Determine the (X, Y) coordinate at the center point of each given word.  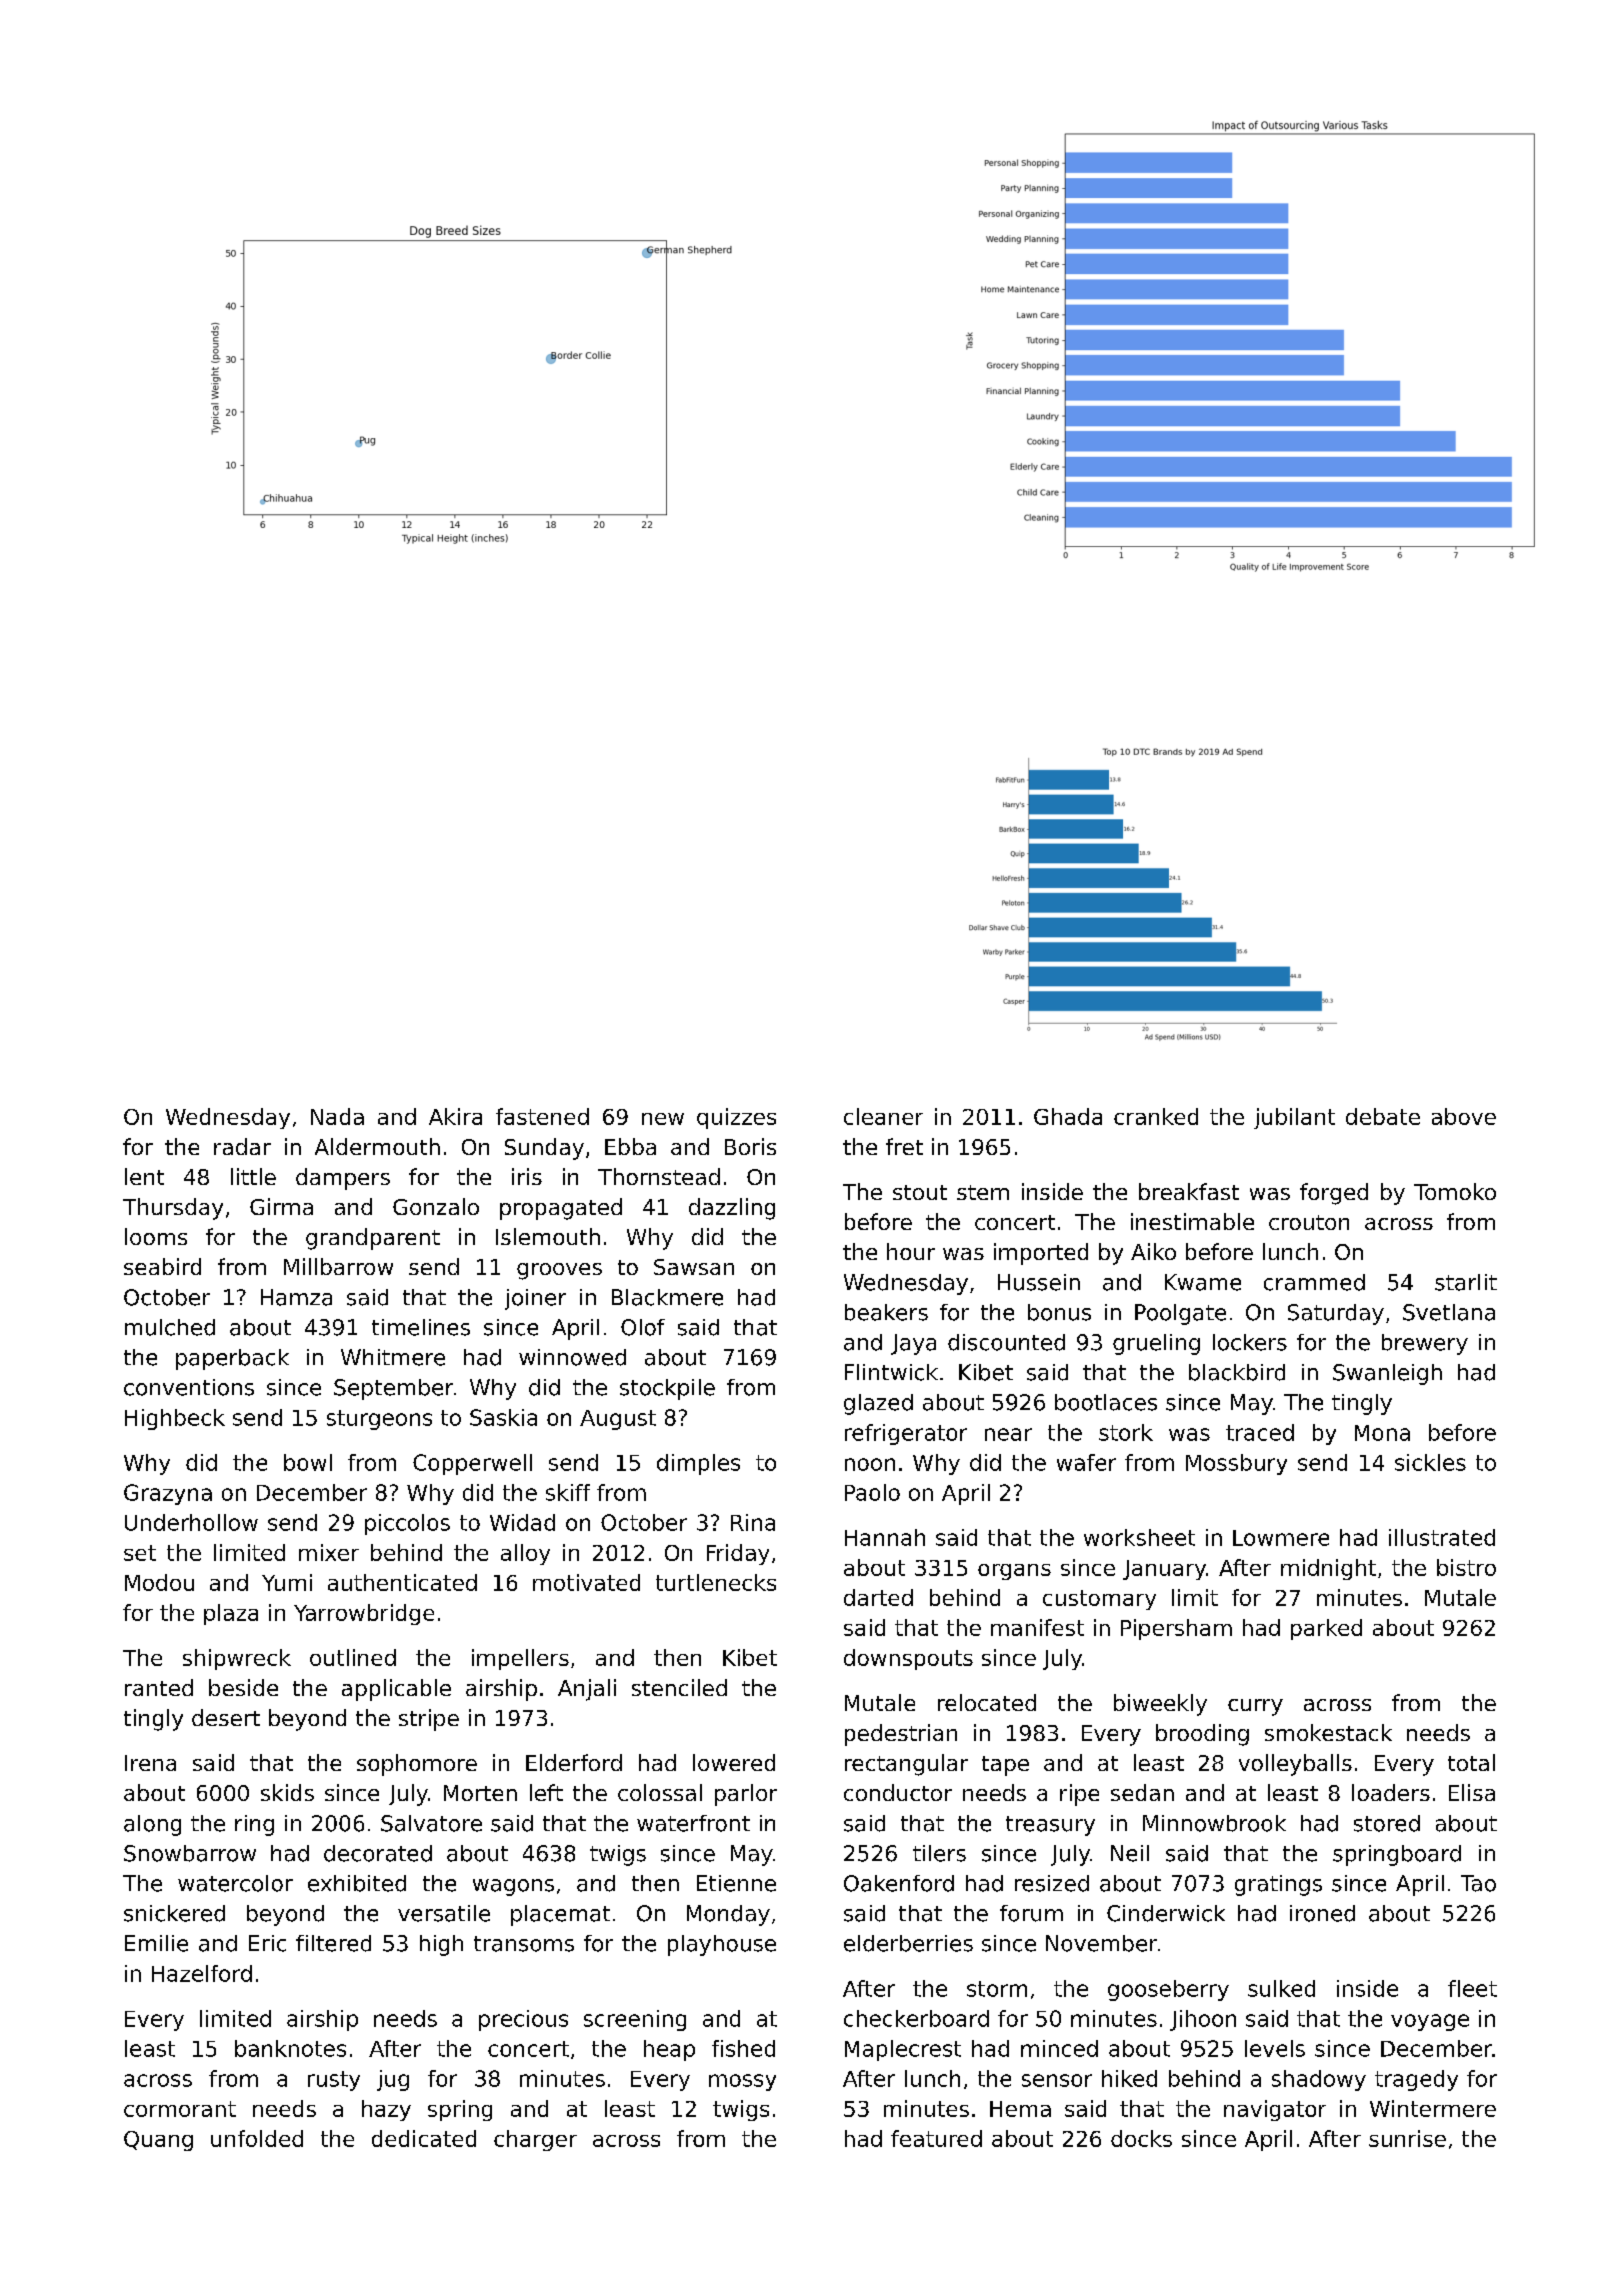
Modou (159, 1582)
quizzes (736, 1118)
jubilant (1294, 1118)
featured (936, 2138)
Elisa (1472, 1792)
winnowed (572, 1357)
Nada (337, 1116)
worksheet (1139, 1537)
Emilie (156, 1943)
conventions (189, 1387)
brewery (1425, 1344)
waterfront (693, 1823)
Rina (753, 1522)
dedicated (424, 2138)
